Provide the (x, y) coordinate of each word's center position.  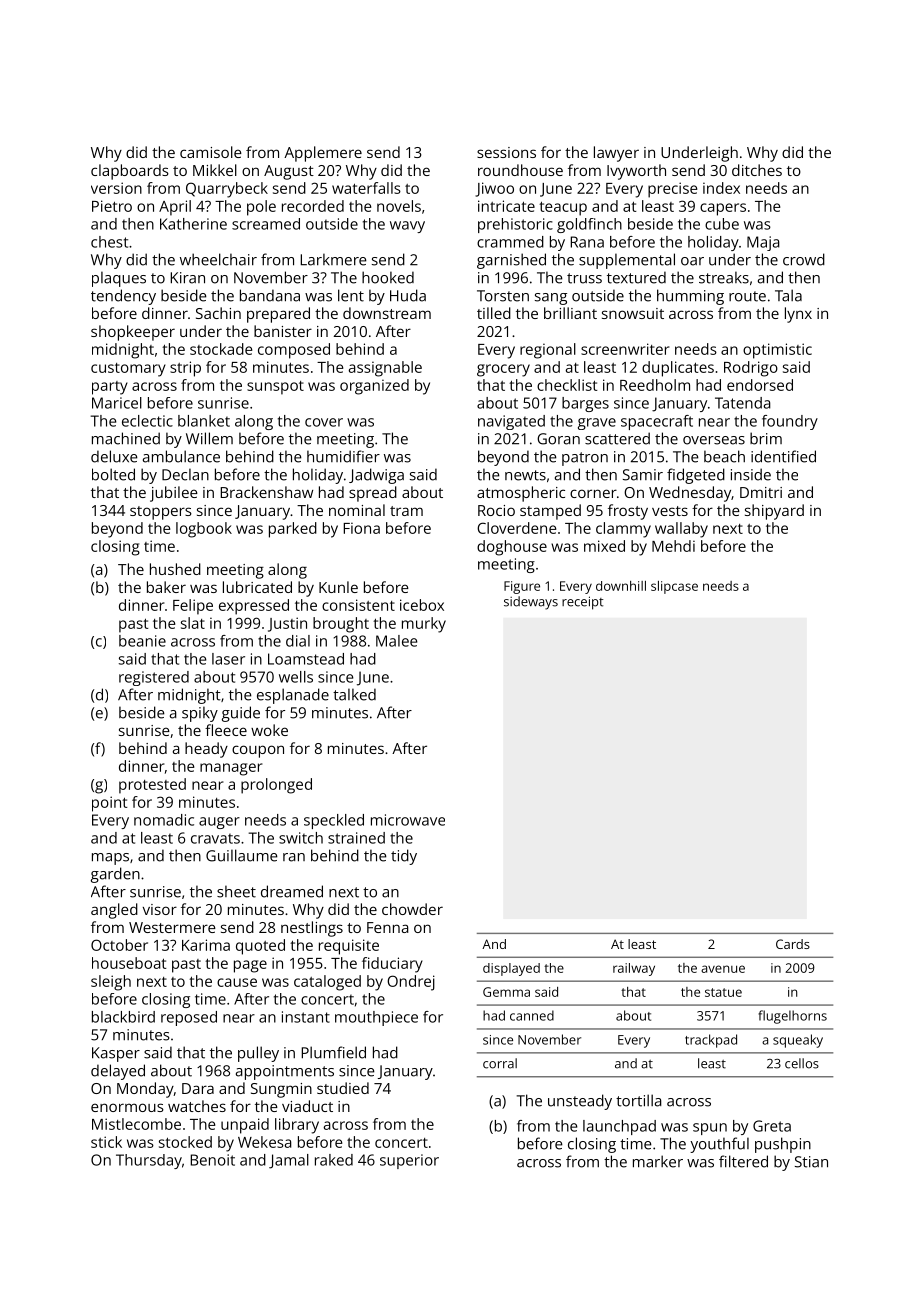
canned (532, 1015)
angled (114, 911)
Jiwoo (494, 189)
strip (185, 369)
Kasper (116, 1054)
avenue (723, 969)
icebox (422, 605)
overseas (714, 440)
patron (585, 459)
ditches (757, 170)
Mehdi (673, 546)
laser (228, 659)
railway (634, 969)
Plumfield (333, 1052)
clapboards (130, 172)
